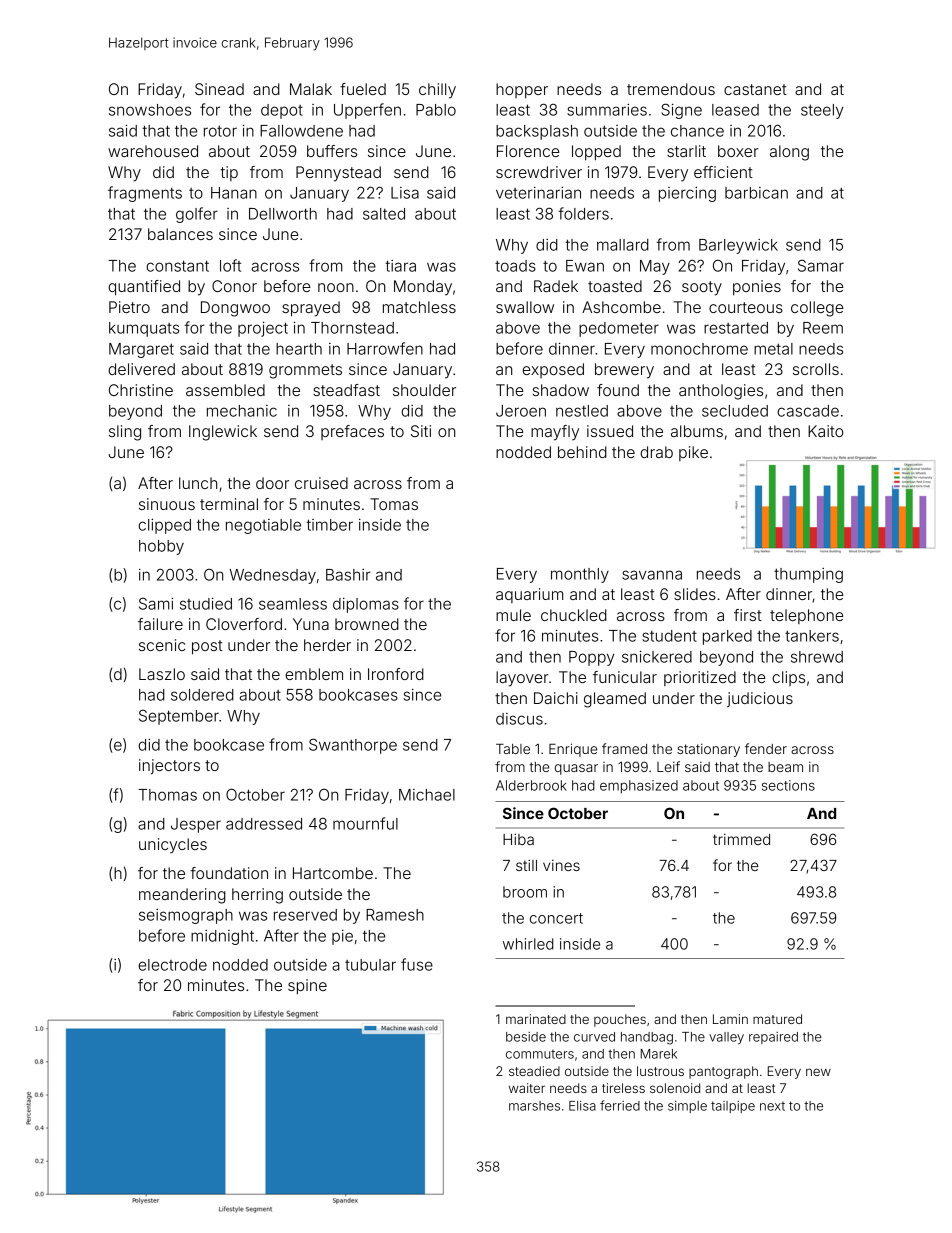 The width and height of the image is (952, 1233). What do you see at coordinates (741, 839) in the image?
I see `trimmed` at bounding box center [741, 839].
